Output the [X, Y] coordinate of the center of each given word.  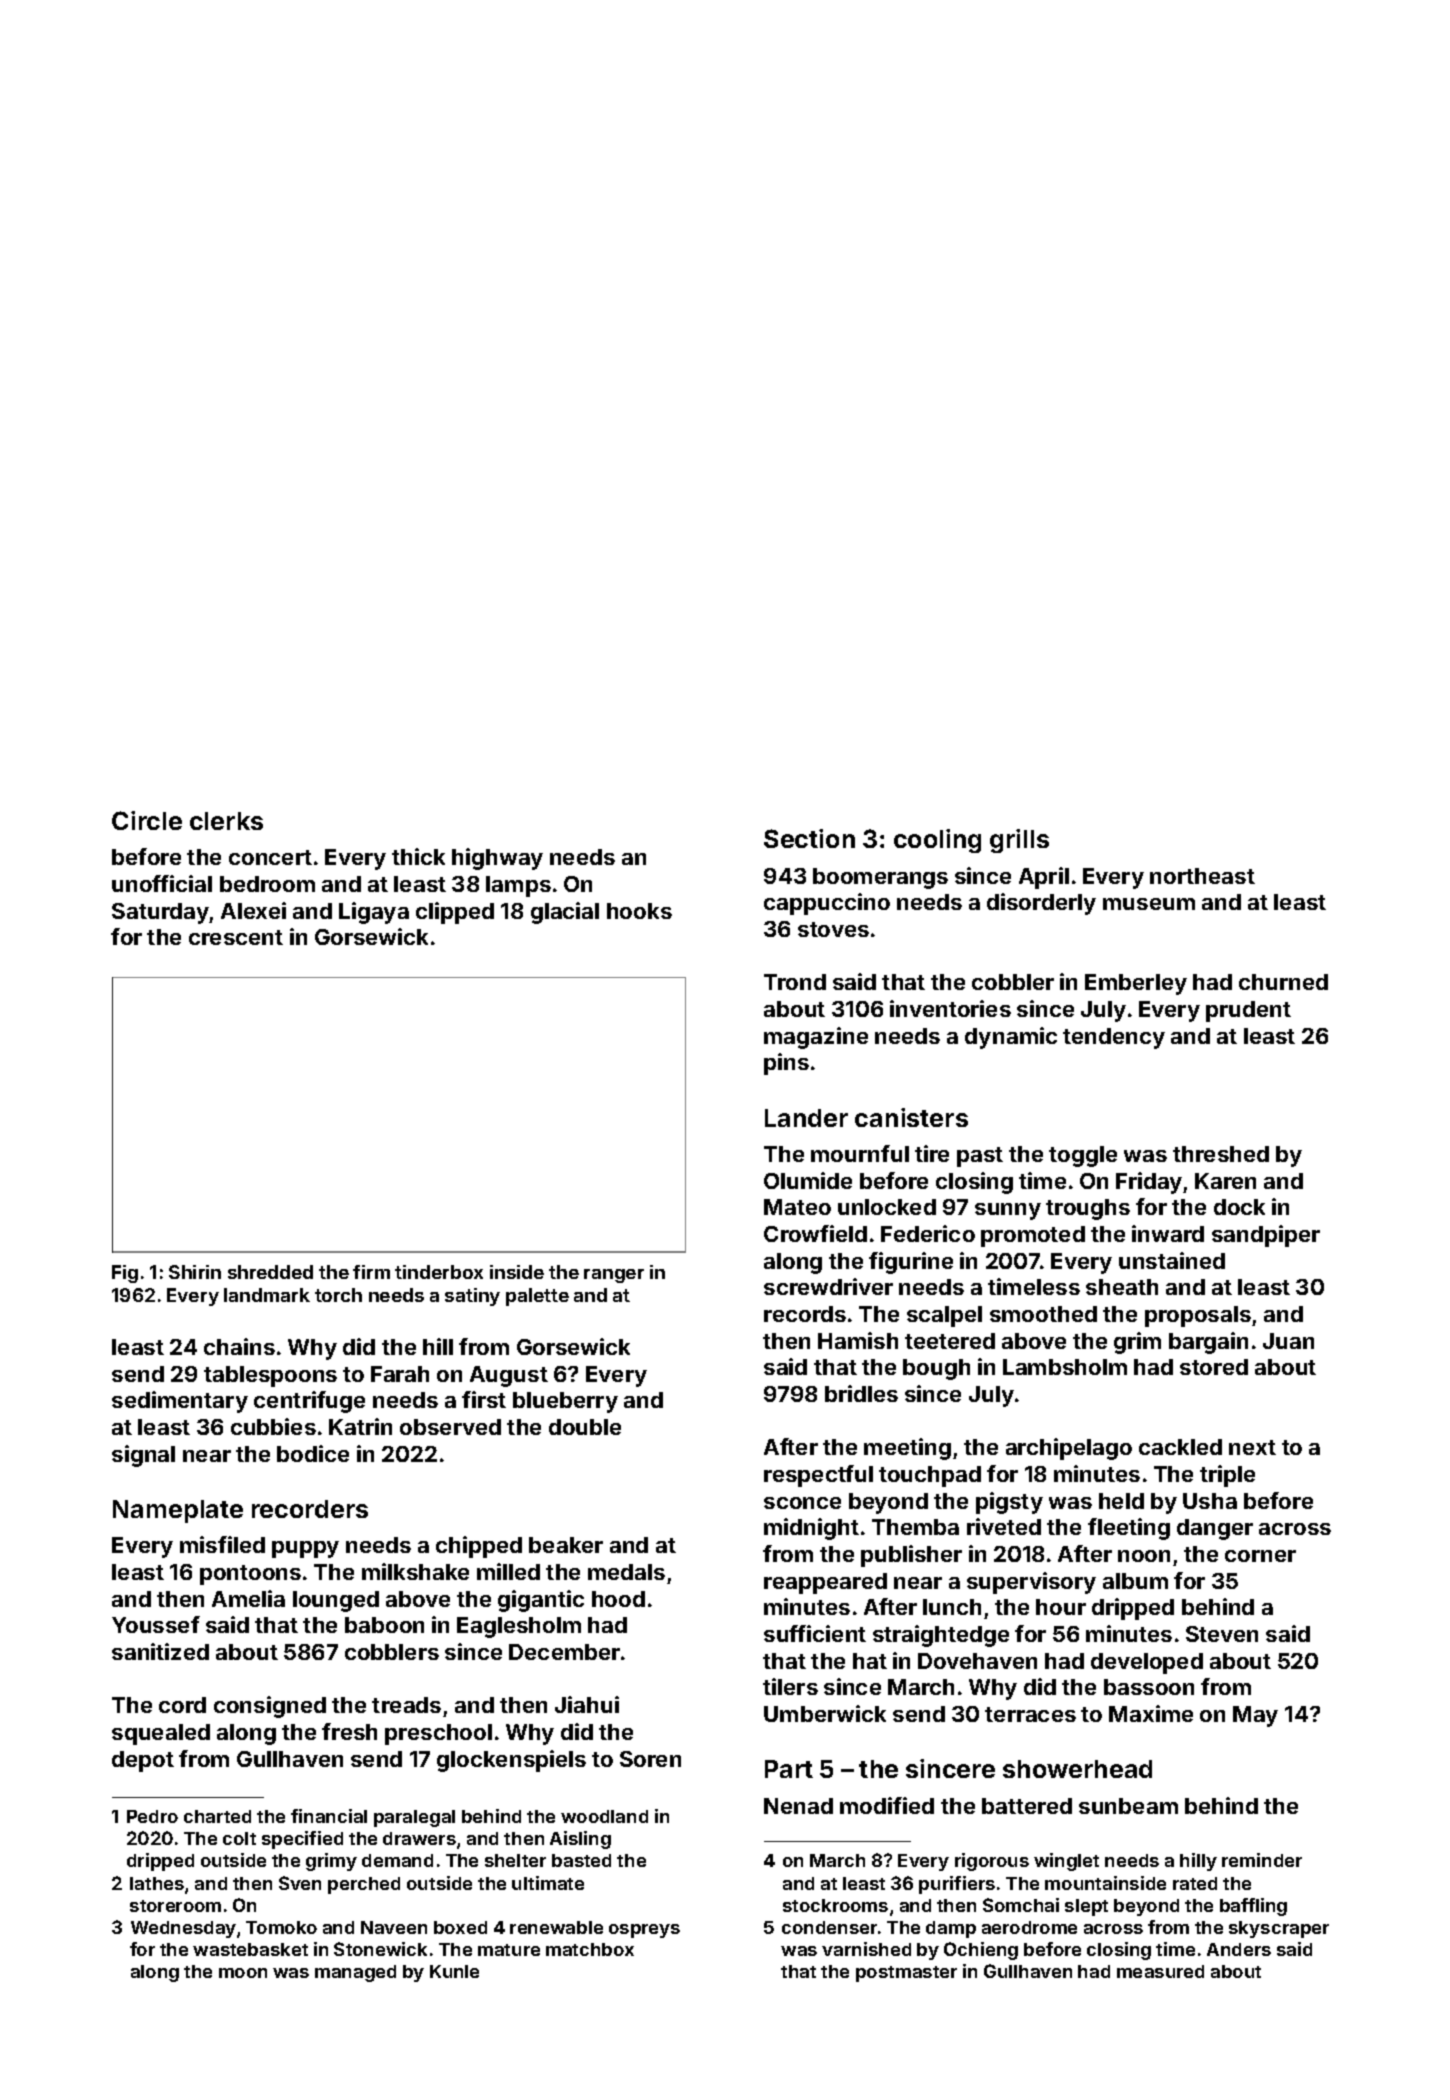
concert [270, 857]
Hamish [858, 1340]
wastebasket [250, 1949]
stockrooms [835, 1905]
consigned [270, 1707]
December [564, 1652]
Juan [1288, 1341]
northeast [1202, 876]
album [1135, 1581]
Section [809, 838]
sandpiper [1266, 1236]
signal [143, 1456]
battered [1027, 1806]
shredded [270, 1272]
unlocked [887, 1207]
